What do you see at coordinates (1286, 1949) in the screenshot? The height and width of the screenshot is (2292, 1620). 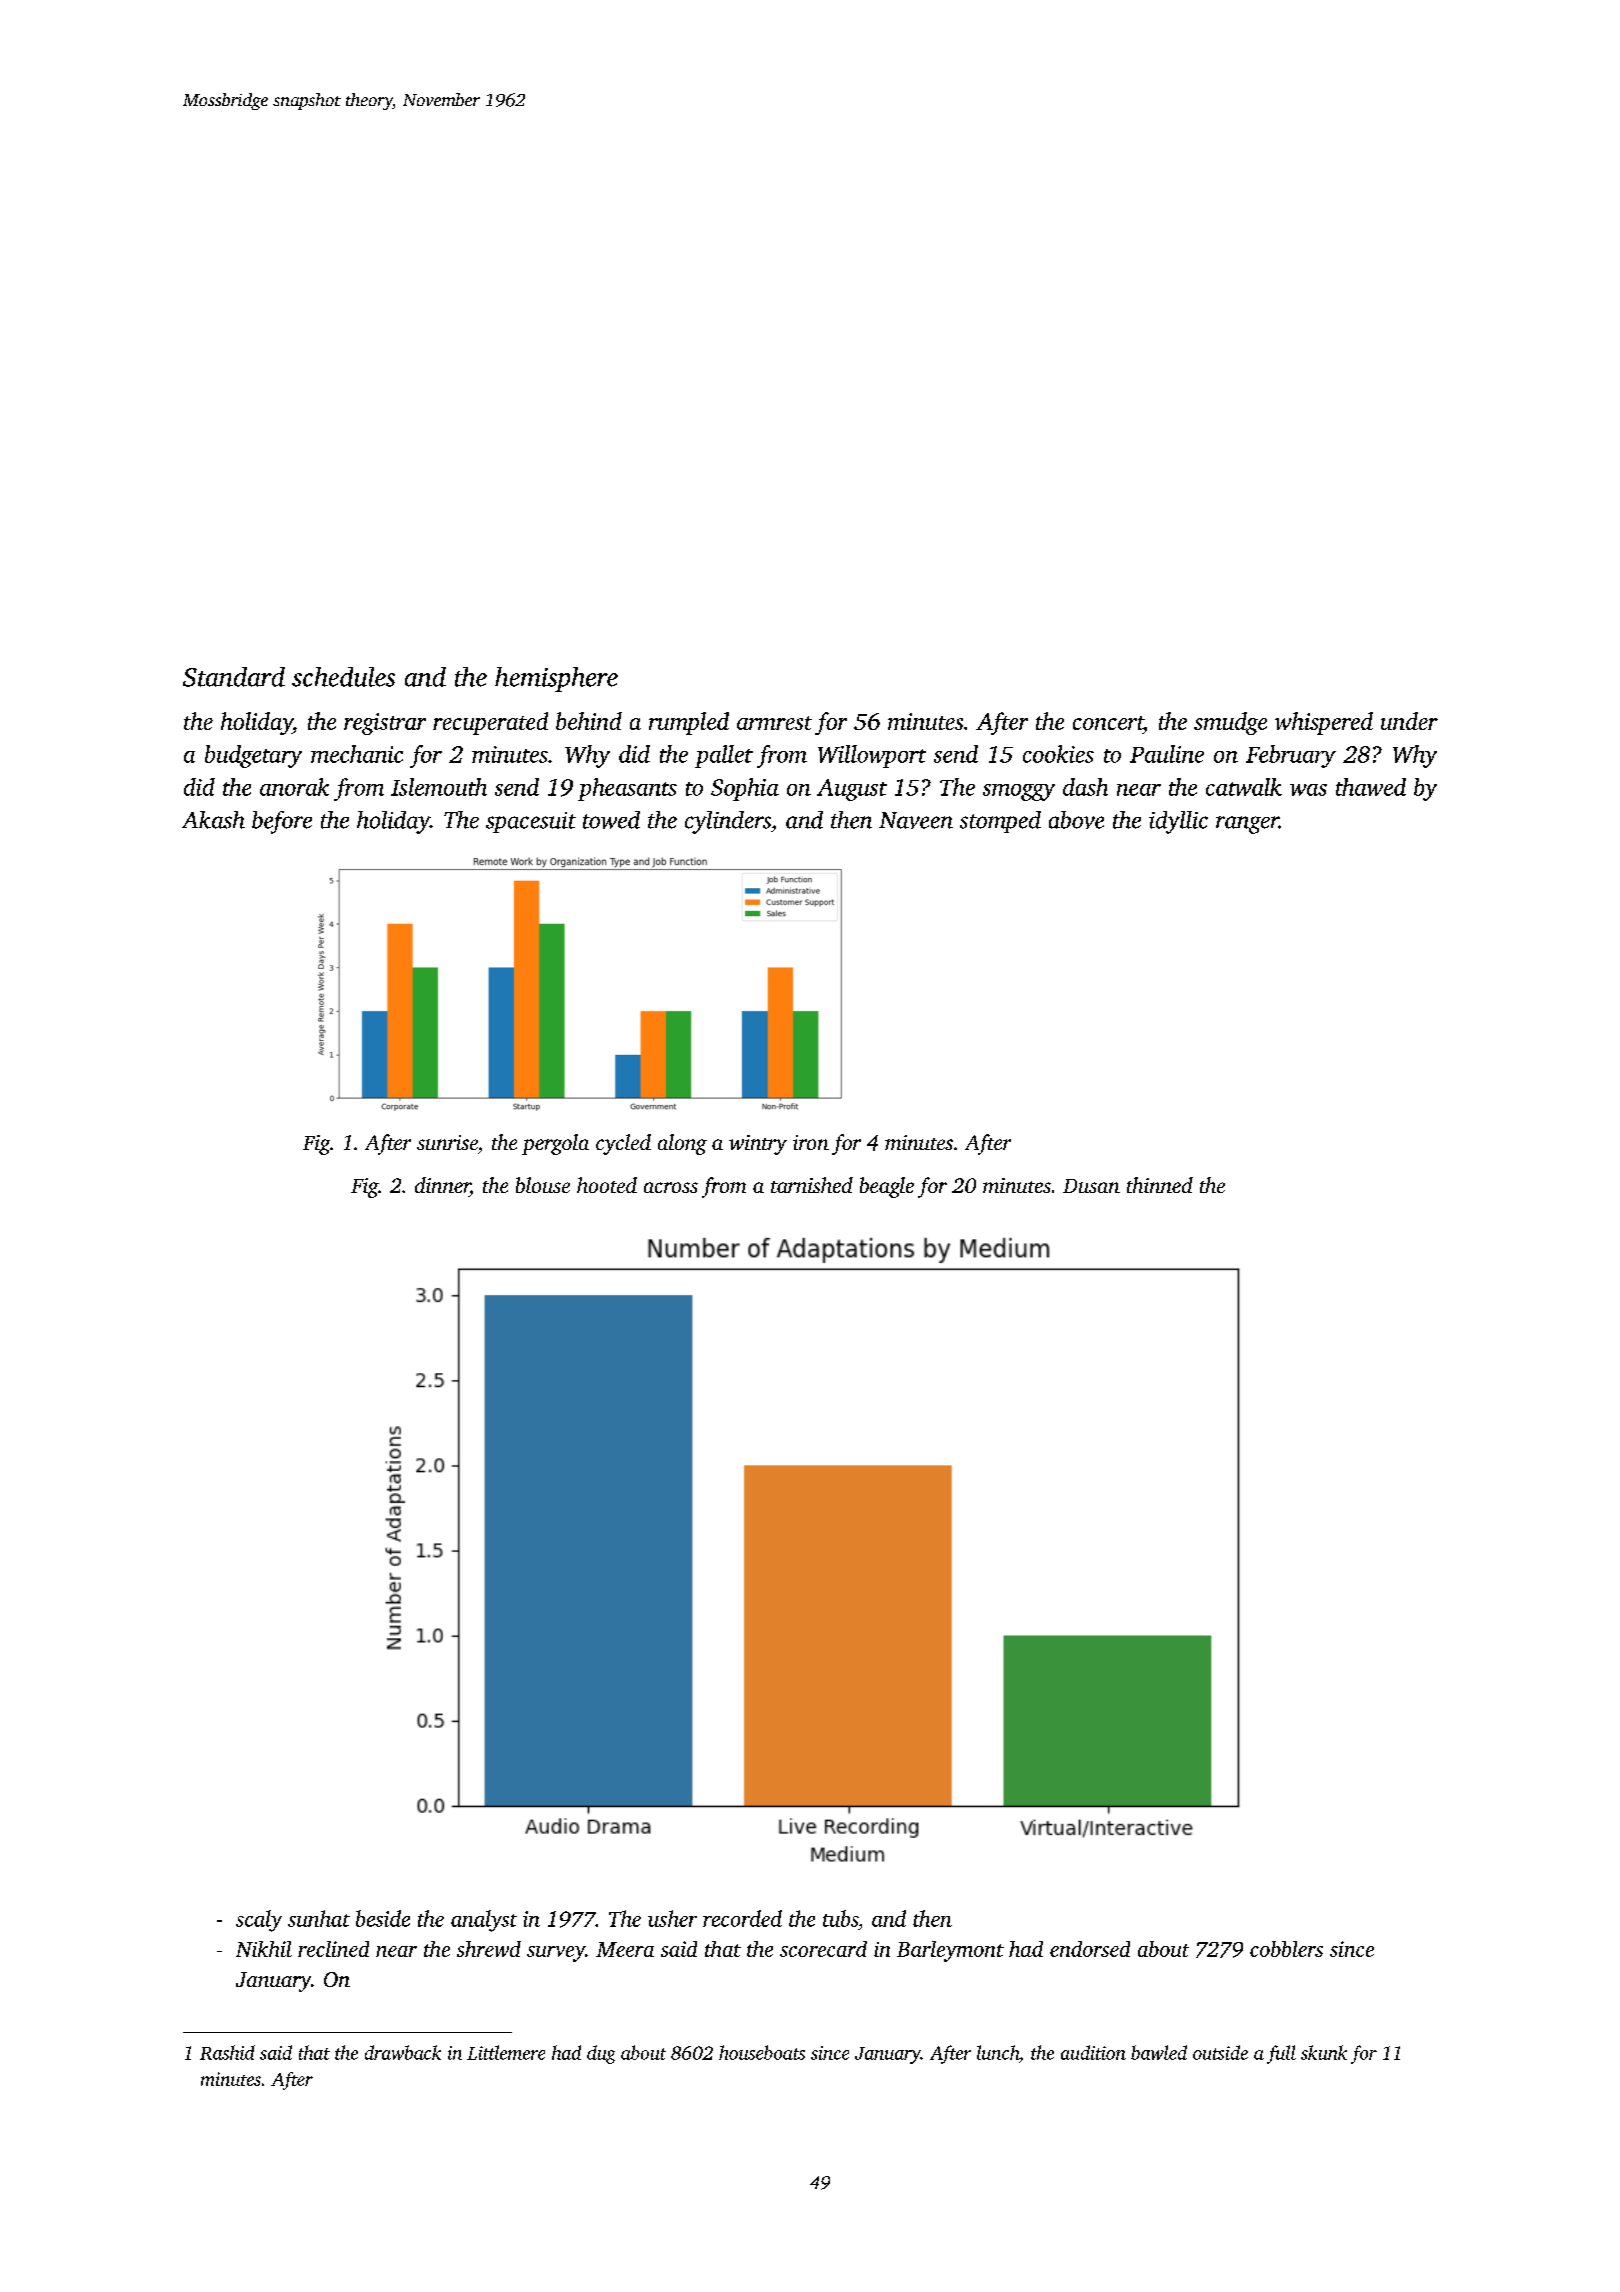 I see `cobblers` at bounding box center [1286, 1949].
